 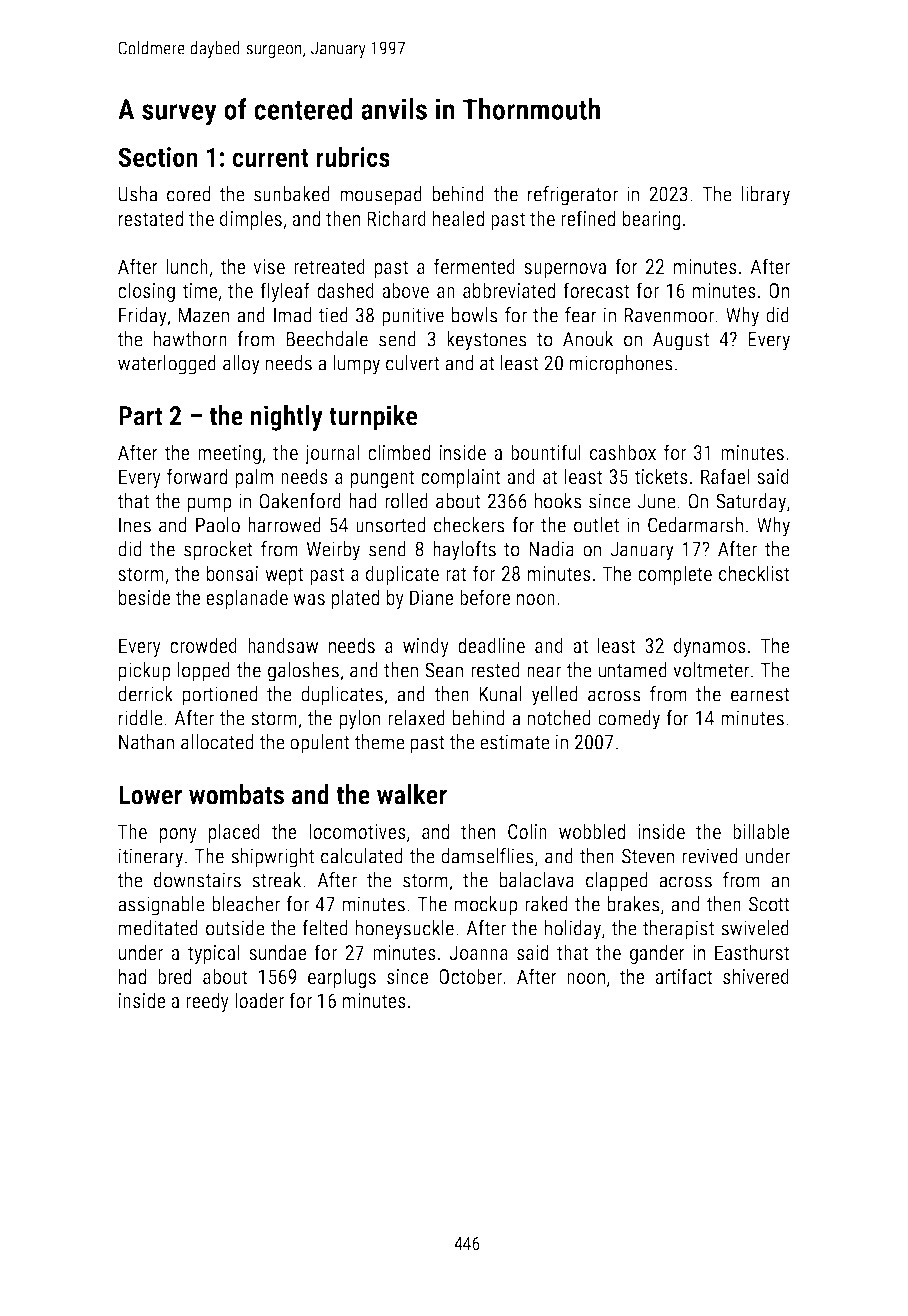 What do you see at coordinates (214, 954) in the image?
I see `typical` at bounding box center [214, 954].
